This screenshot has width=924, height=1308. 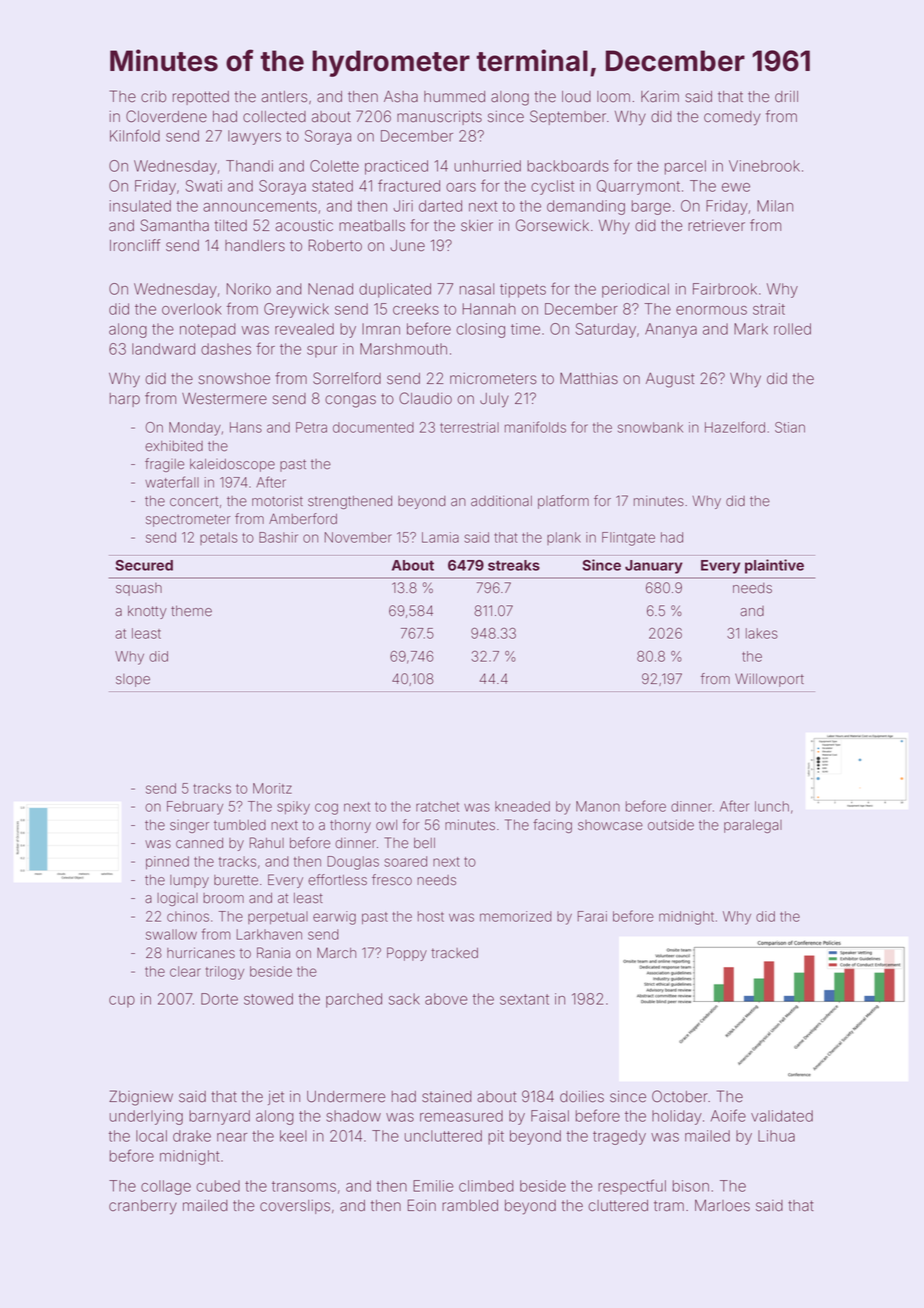 What do you see at coordinates (598, 806) in the screenshot?
I see `Manon` at bounding box center [598, 806].
